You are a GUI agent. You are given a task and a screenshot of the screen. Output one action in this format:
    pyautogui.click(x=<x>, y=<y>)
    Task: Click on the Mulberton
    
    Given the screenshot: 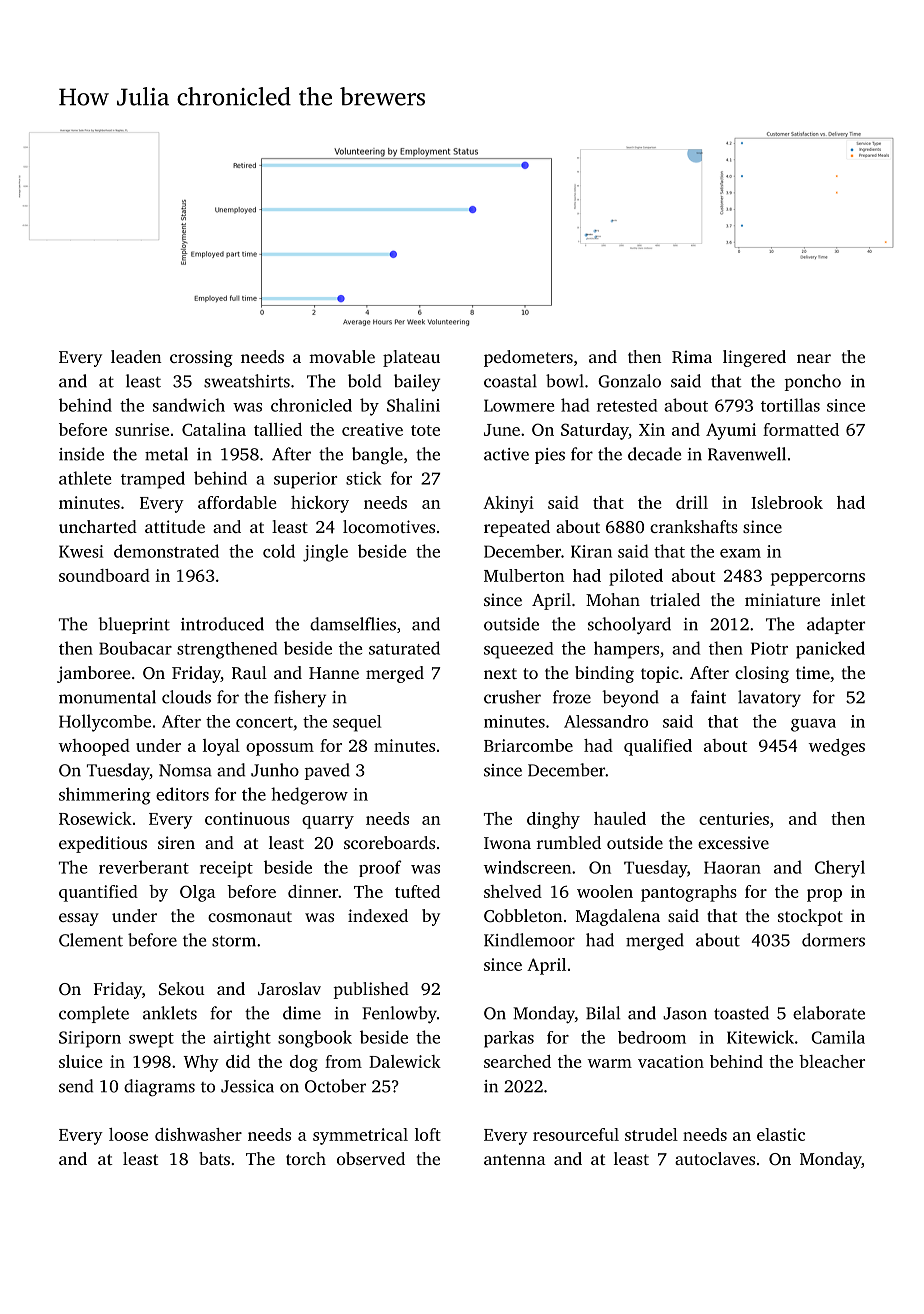 What is the action you would take?
    pyautogui.click(x=524, y=575)
